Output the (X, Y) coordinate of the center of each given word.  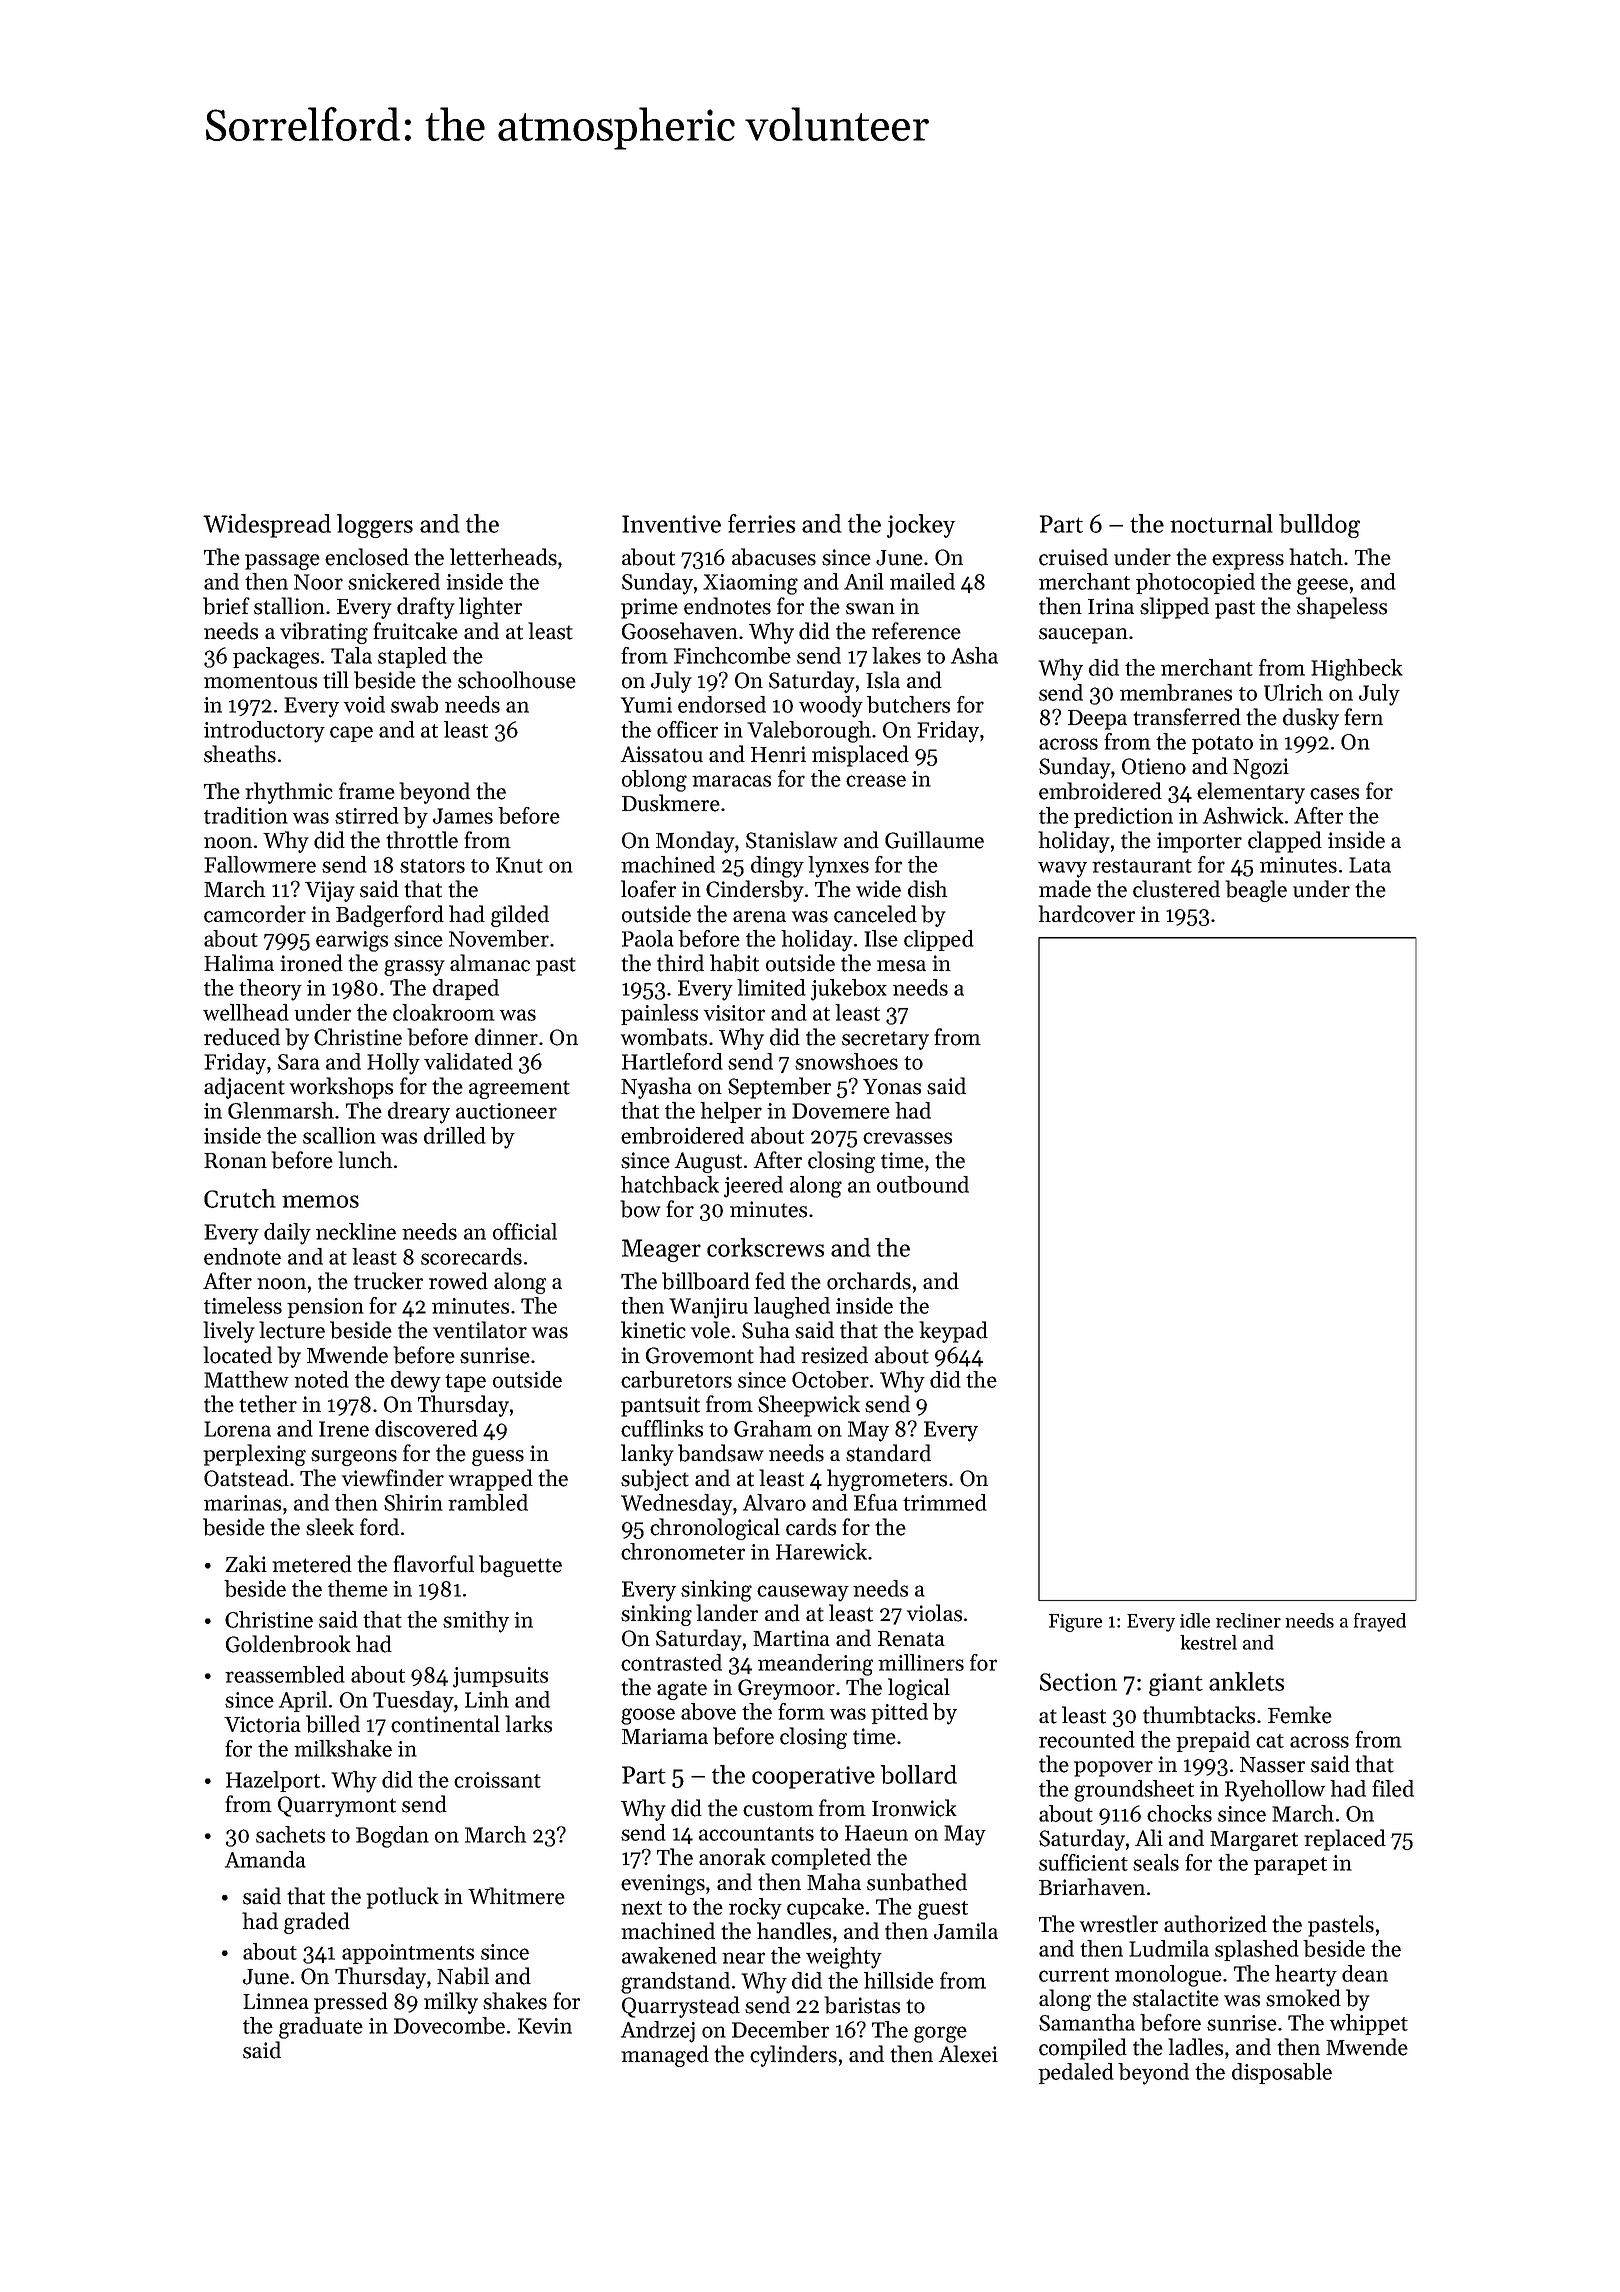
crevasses (907, 1138)
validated (468, 1061)
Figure (1075, 1623)
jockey (921, 526)
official (525, 1231)
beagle (1256, 891)
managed (665, 2056)
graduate (321, 2028)
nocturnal (1221, 523)
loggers (375, 526)
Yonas (892, 1087)
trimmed (945, 1502)
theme (358, 1588)
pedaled (1076, 2073)
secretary (885, 1040)
